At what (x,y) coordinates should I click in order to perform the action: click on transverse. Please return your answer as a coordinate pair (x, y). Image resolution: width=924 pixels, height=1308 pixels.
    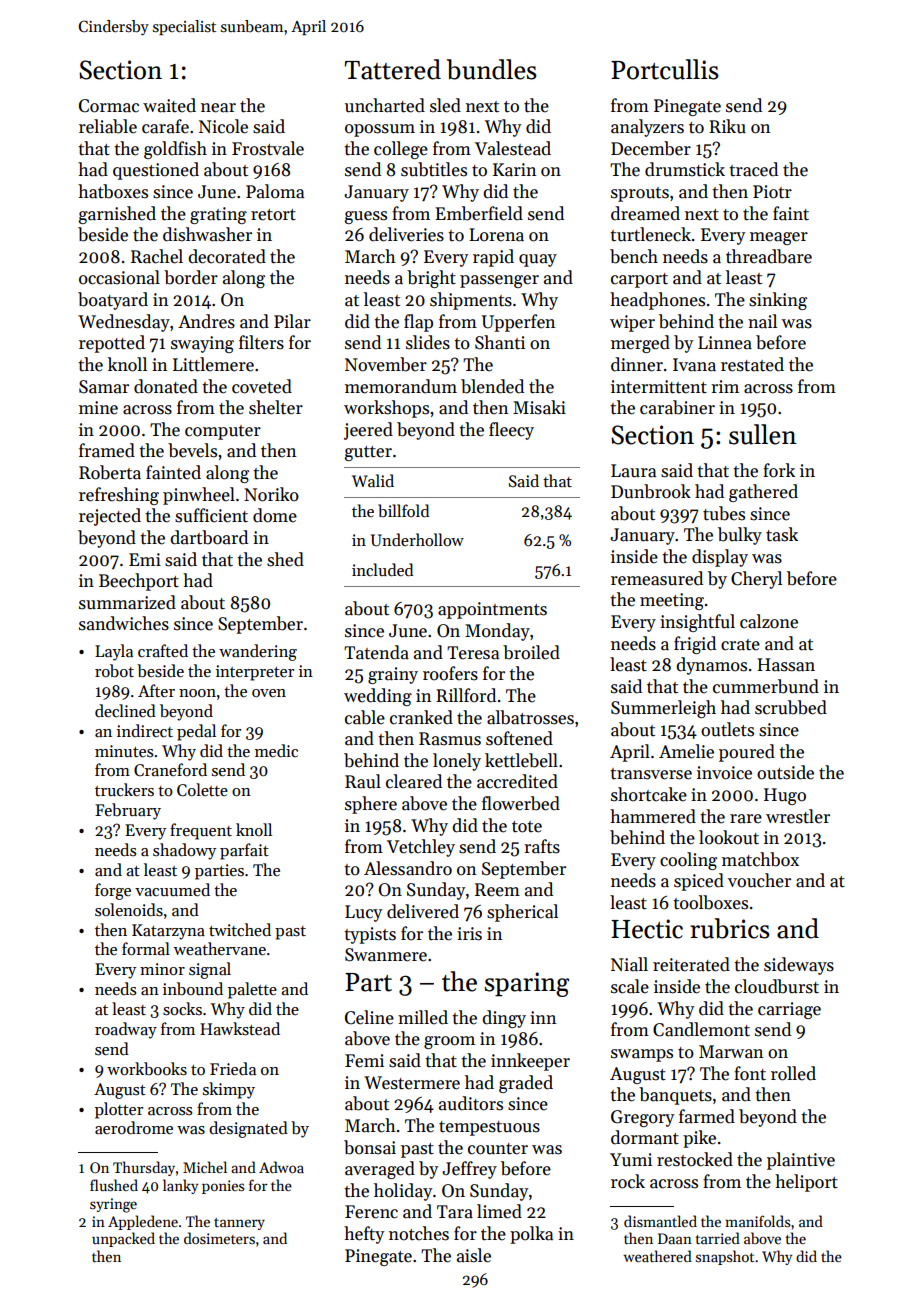
    Looking at the image, I should click on (651, 774).
